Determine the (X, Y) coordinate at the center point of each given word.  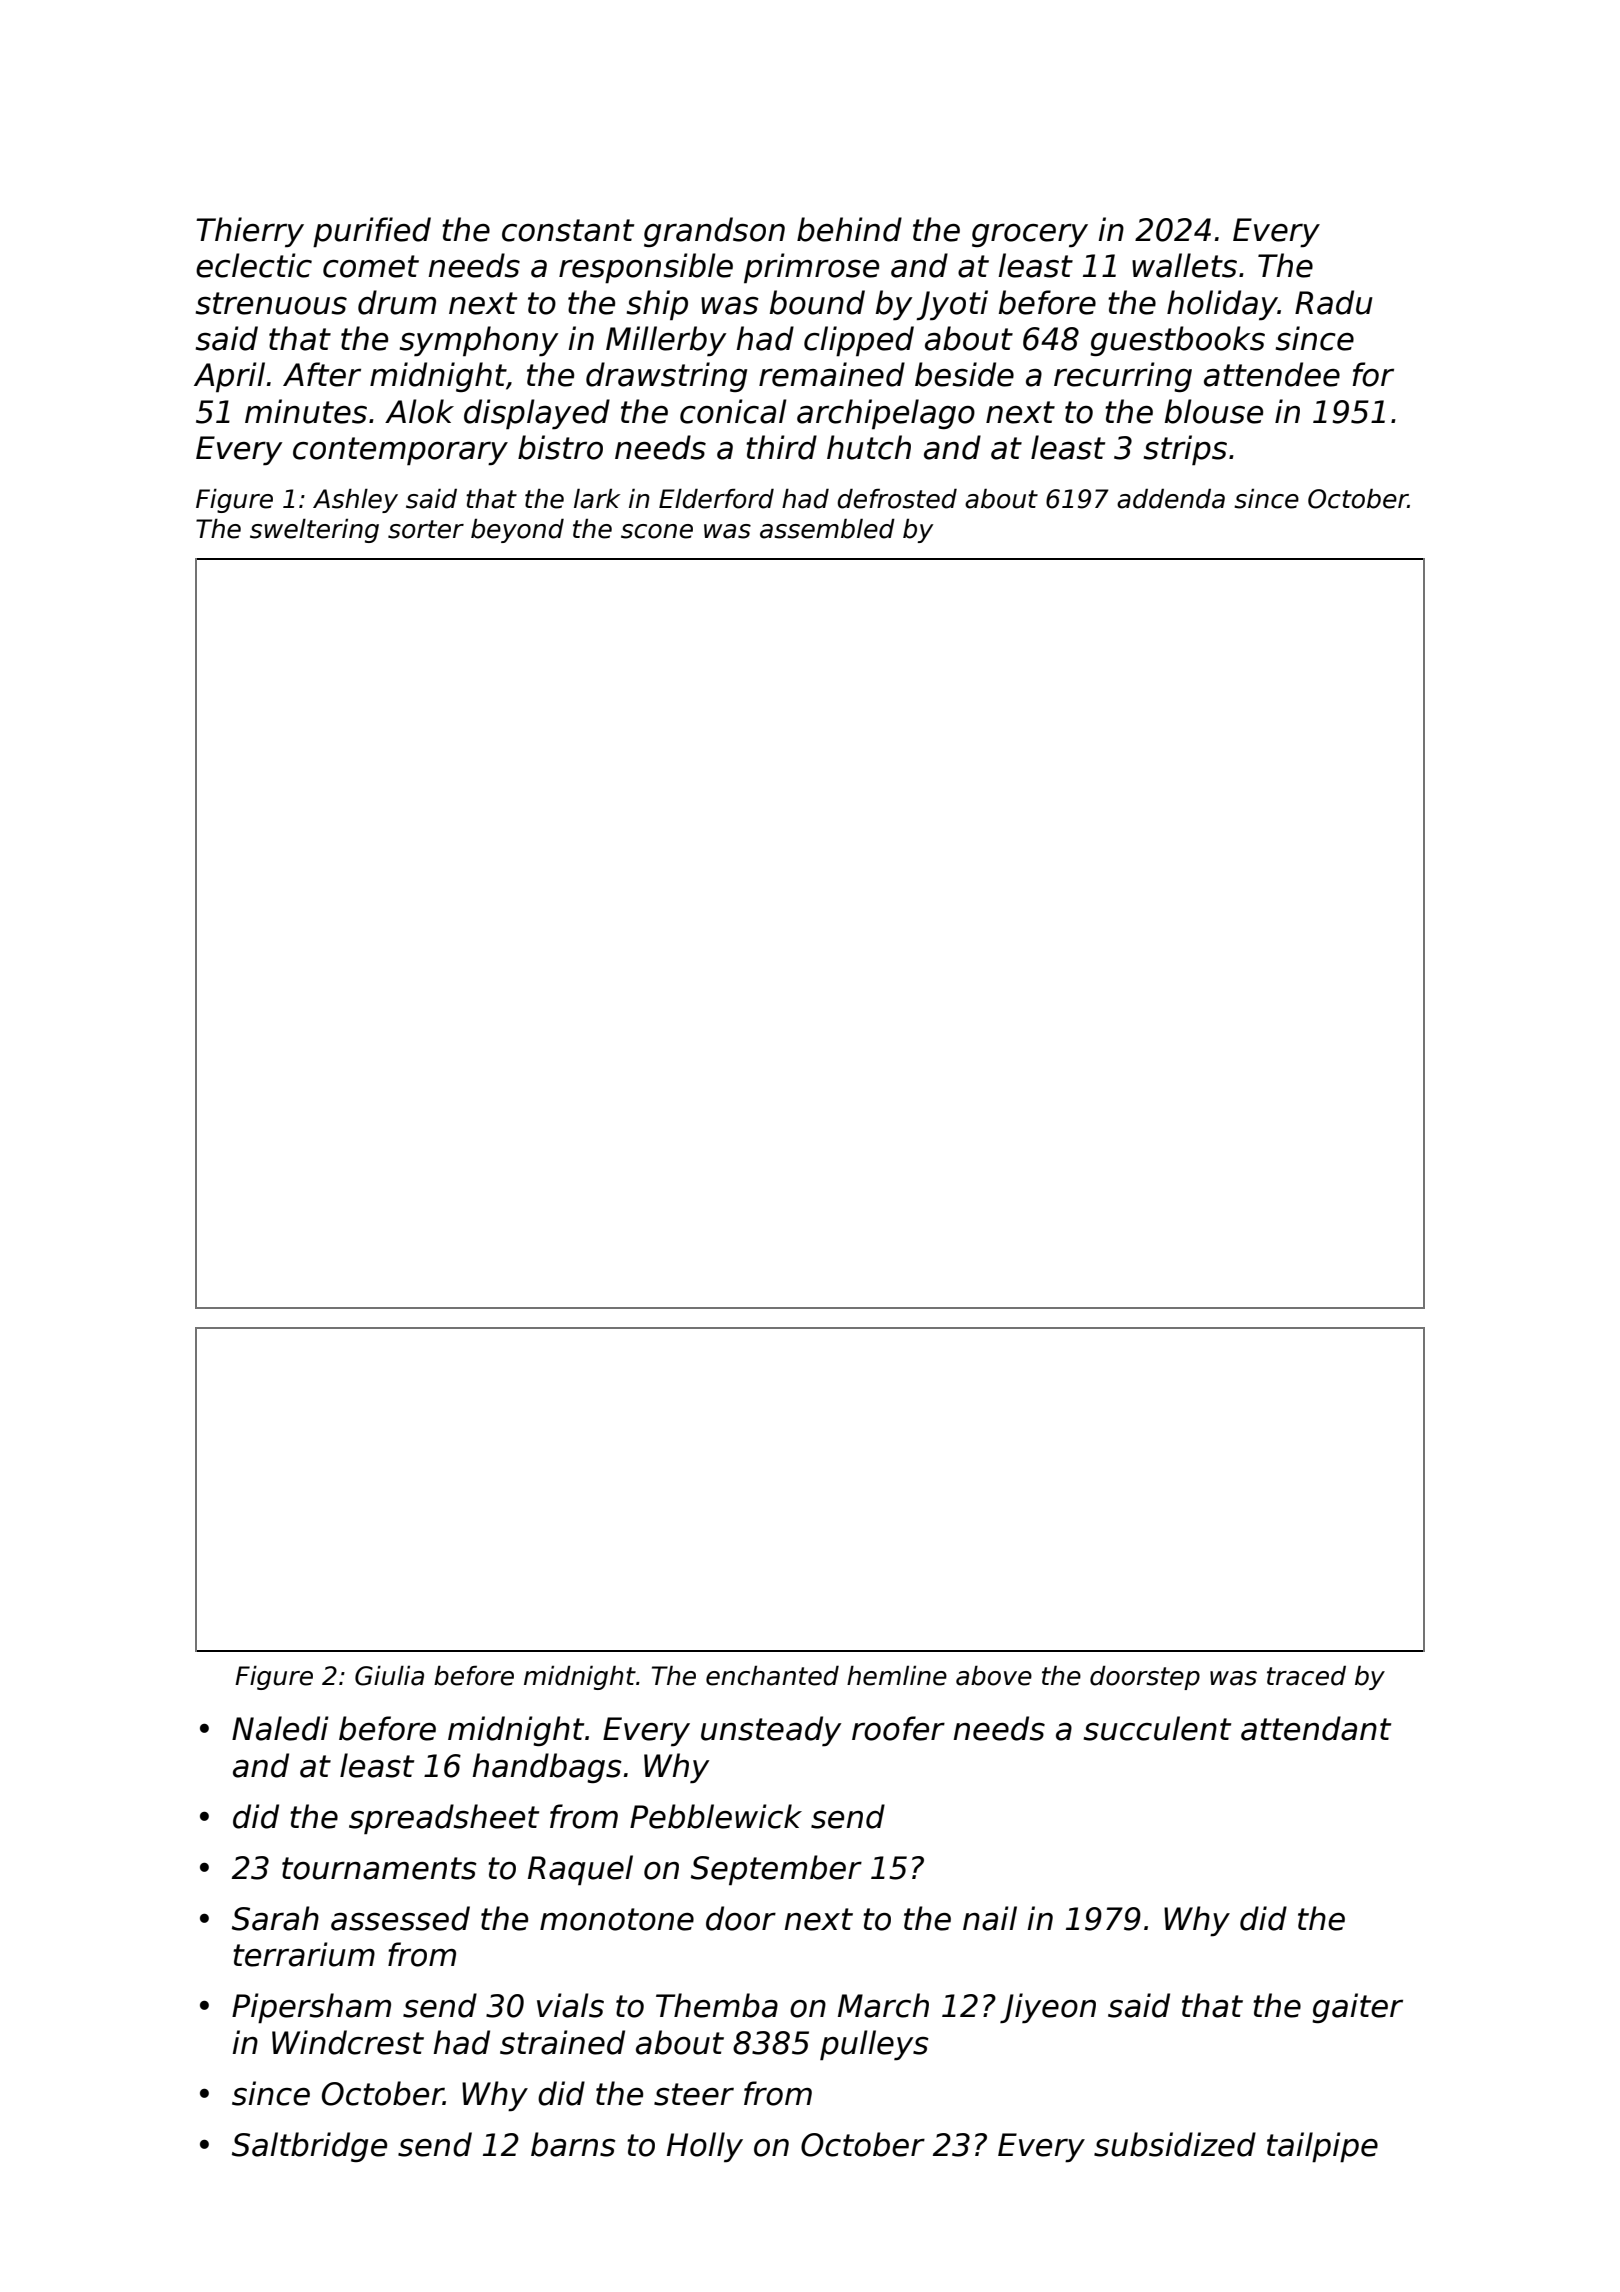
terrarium (304, 1954)
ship (657, 305)
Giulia (389, 1676)
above (994, 1676)
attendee (1272, 374)
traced (1306, 1676)
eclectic (254, 265)
